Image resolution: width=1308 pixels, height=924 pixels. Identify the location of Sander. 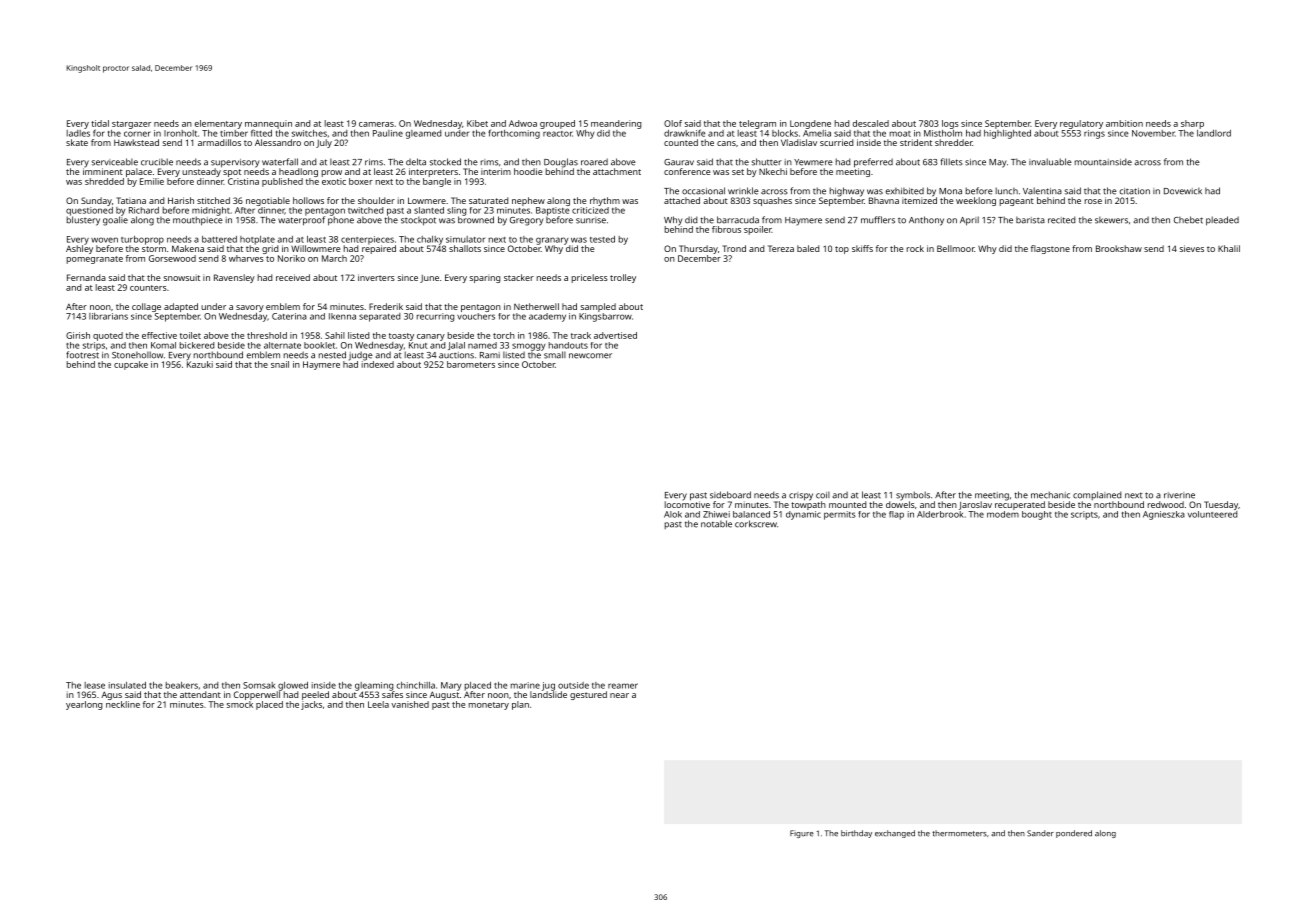
(1040, 833).
